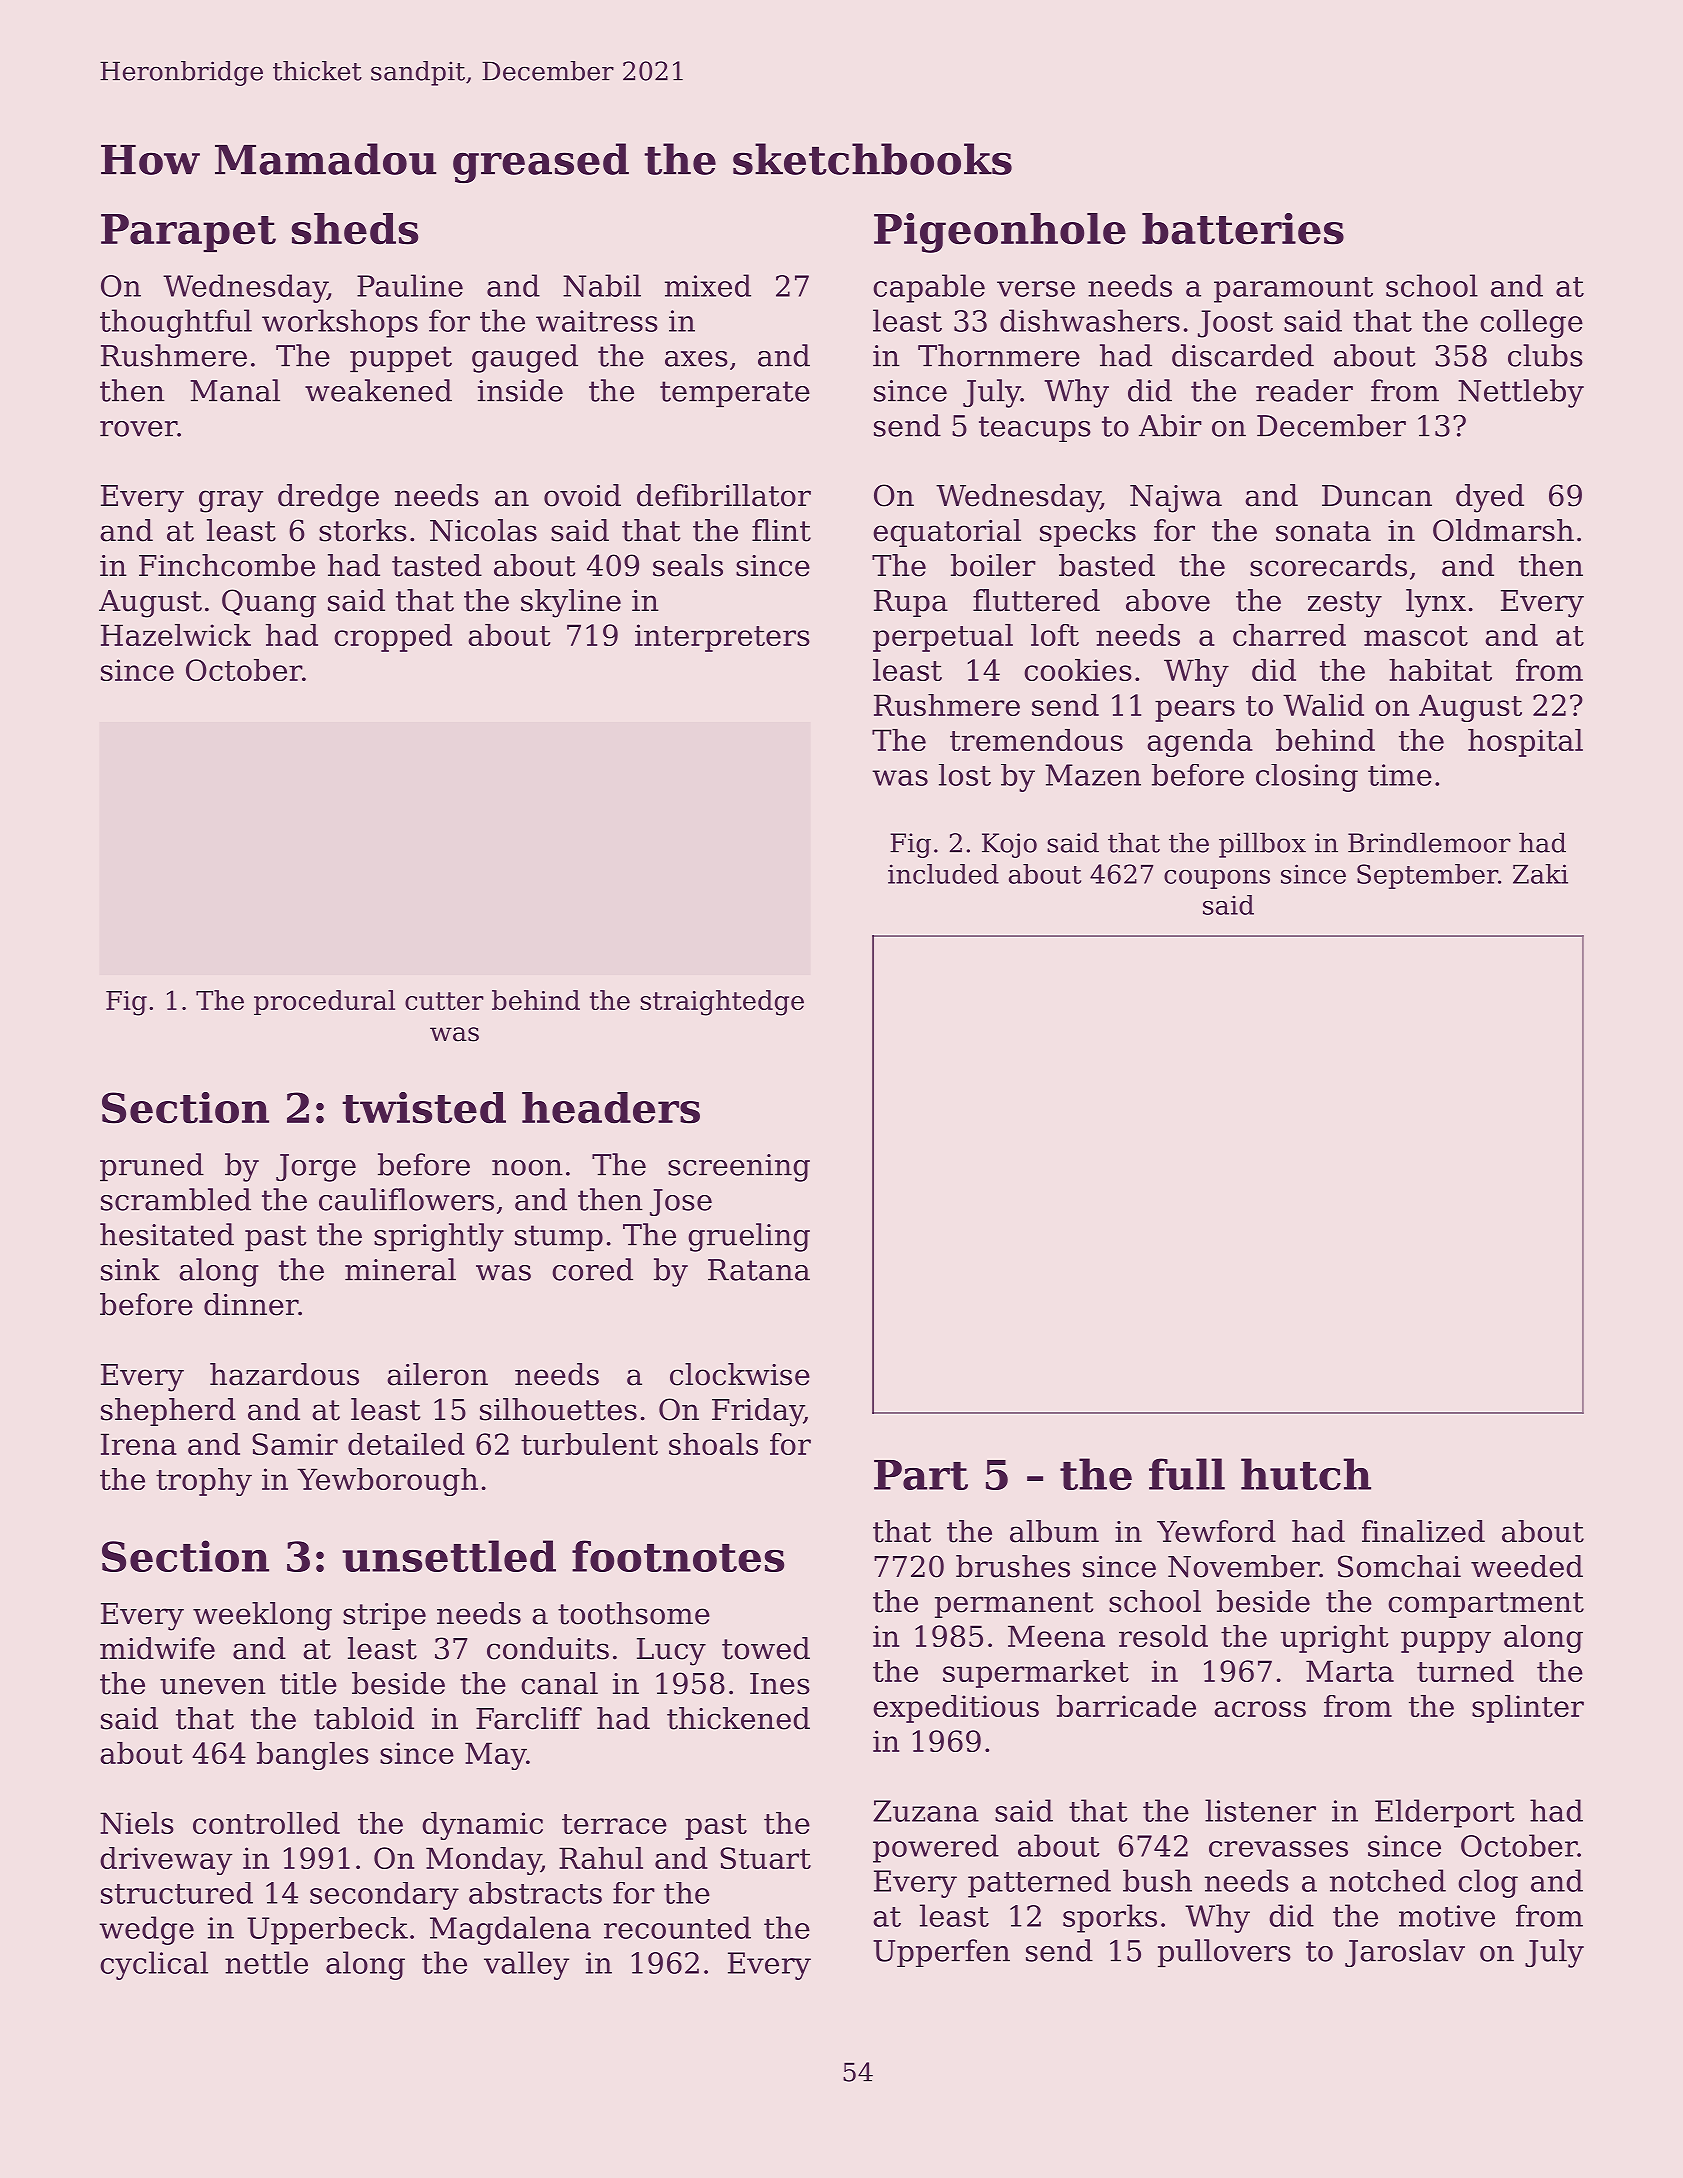 Image resolution: width=1683 pixels, height=2178 pixels. I want to click on lost, so click(965, 775).
